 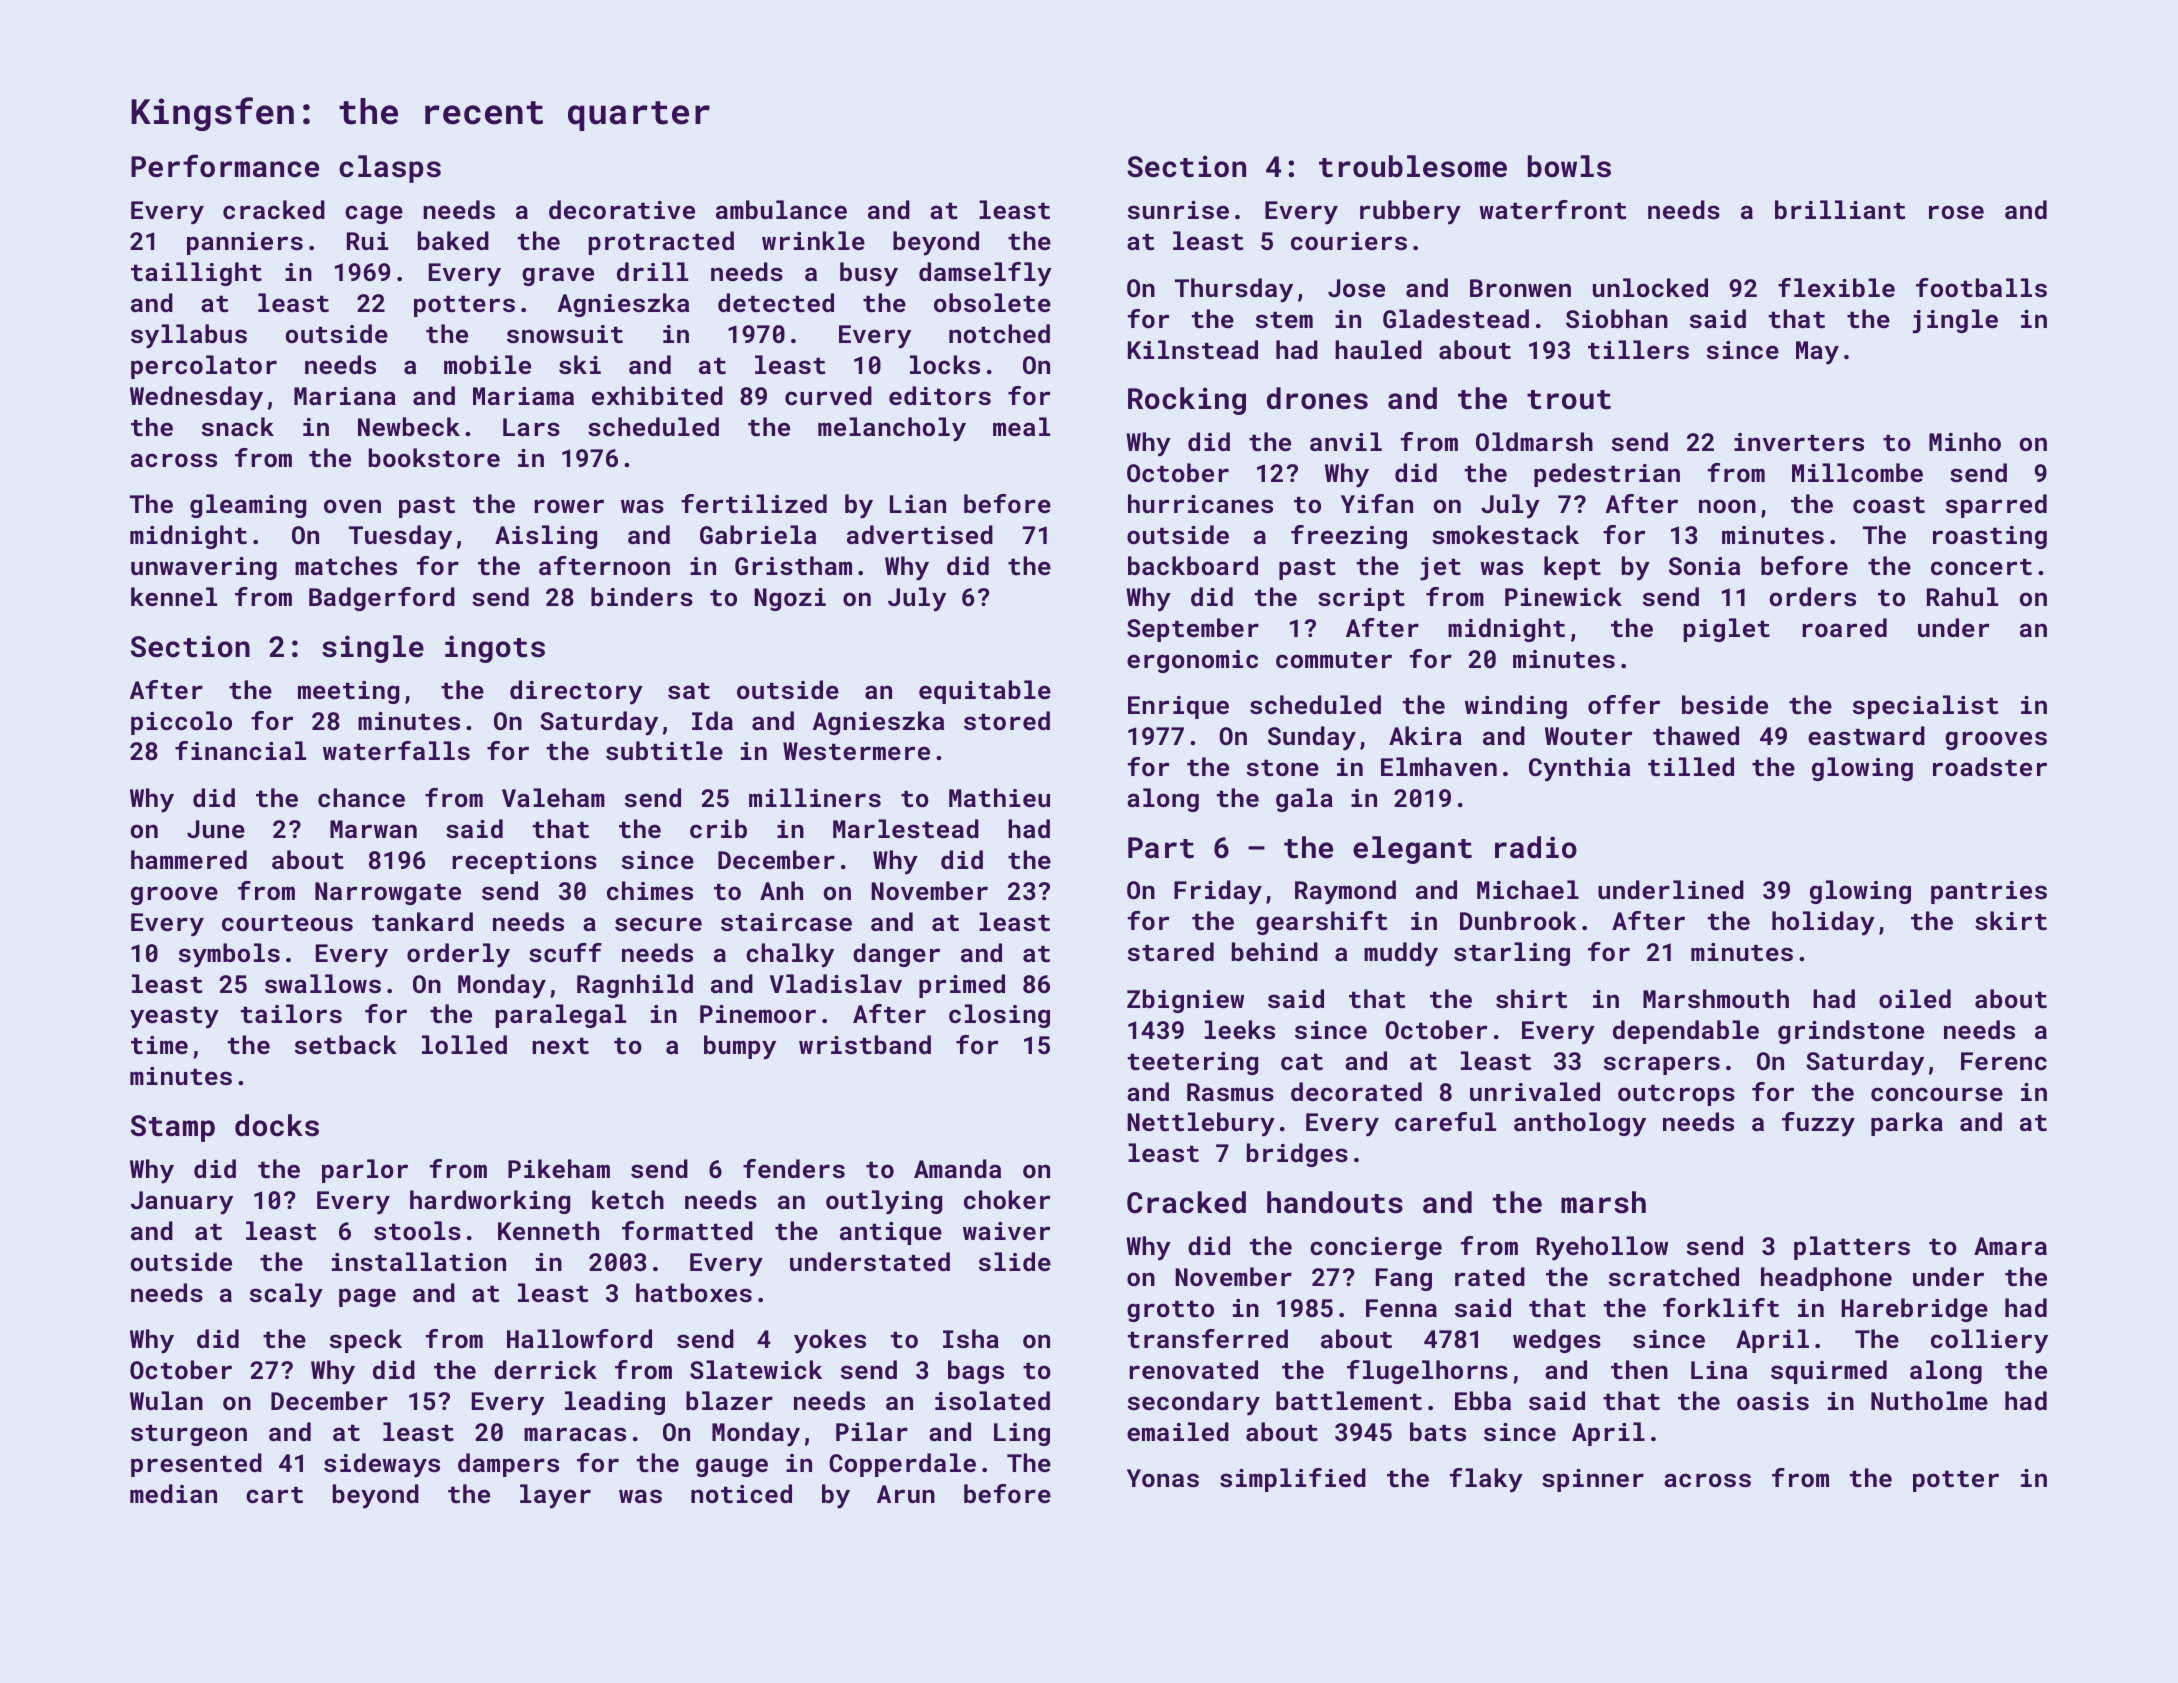 I want to click on Stamp, so click(x=173, y=1128).
